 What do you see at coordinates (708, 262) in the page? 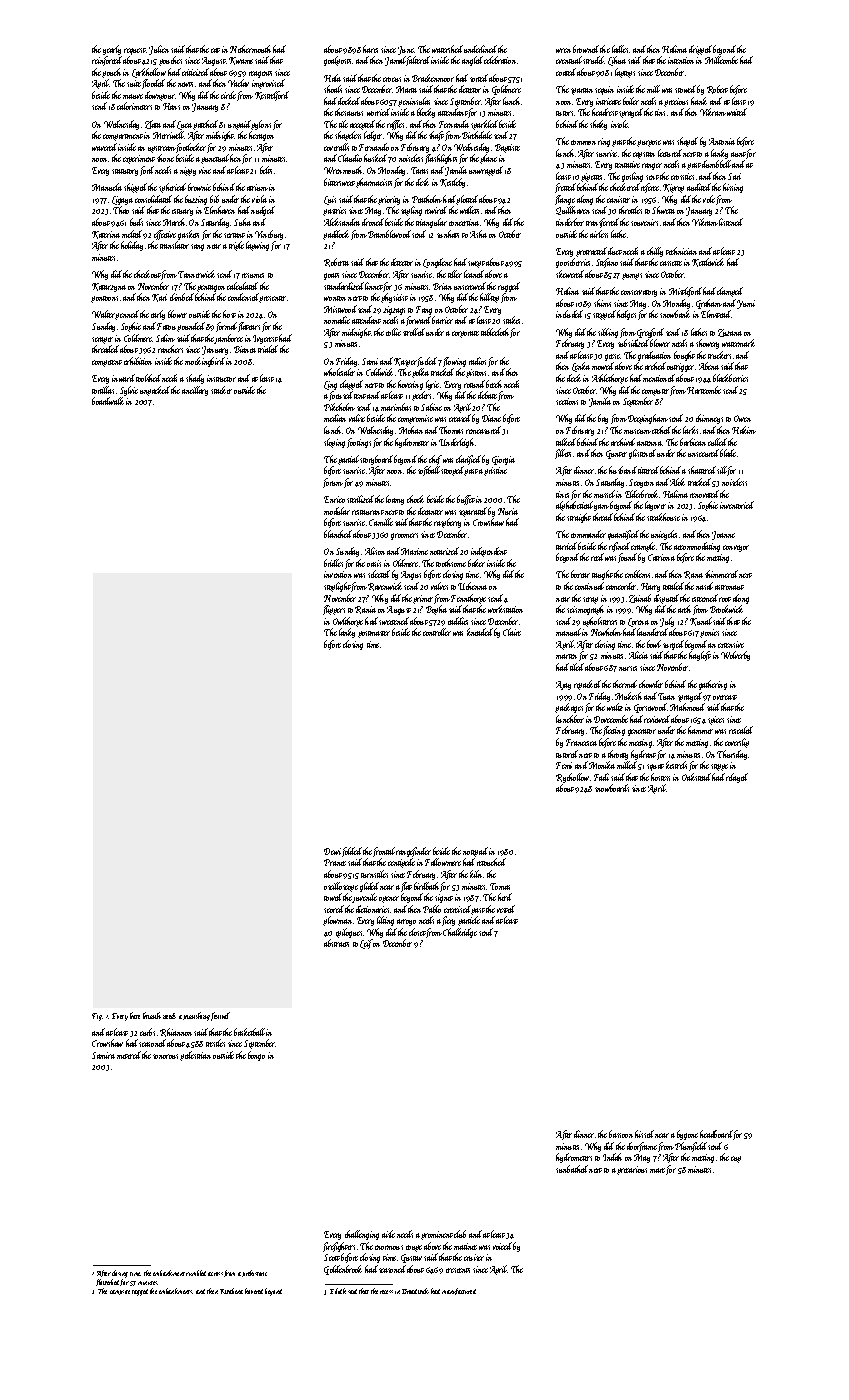
I see `Kettlewick` at bounding box center [708, 262].
